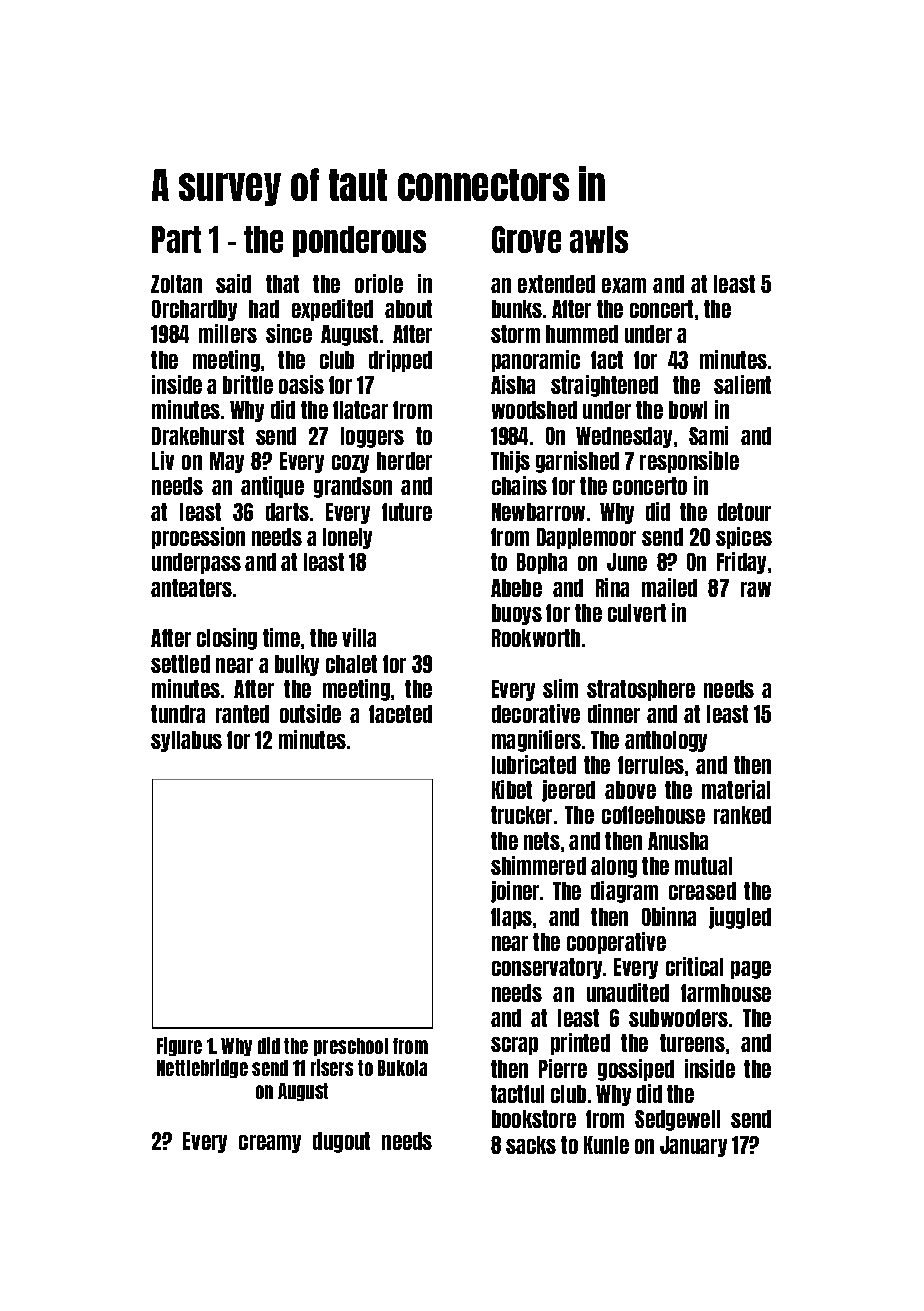  What do you see at coordinates (179, 1046) in the screenshot?
I see `Figure` at bounding box center [179, 1046].
